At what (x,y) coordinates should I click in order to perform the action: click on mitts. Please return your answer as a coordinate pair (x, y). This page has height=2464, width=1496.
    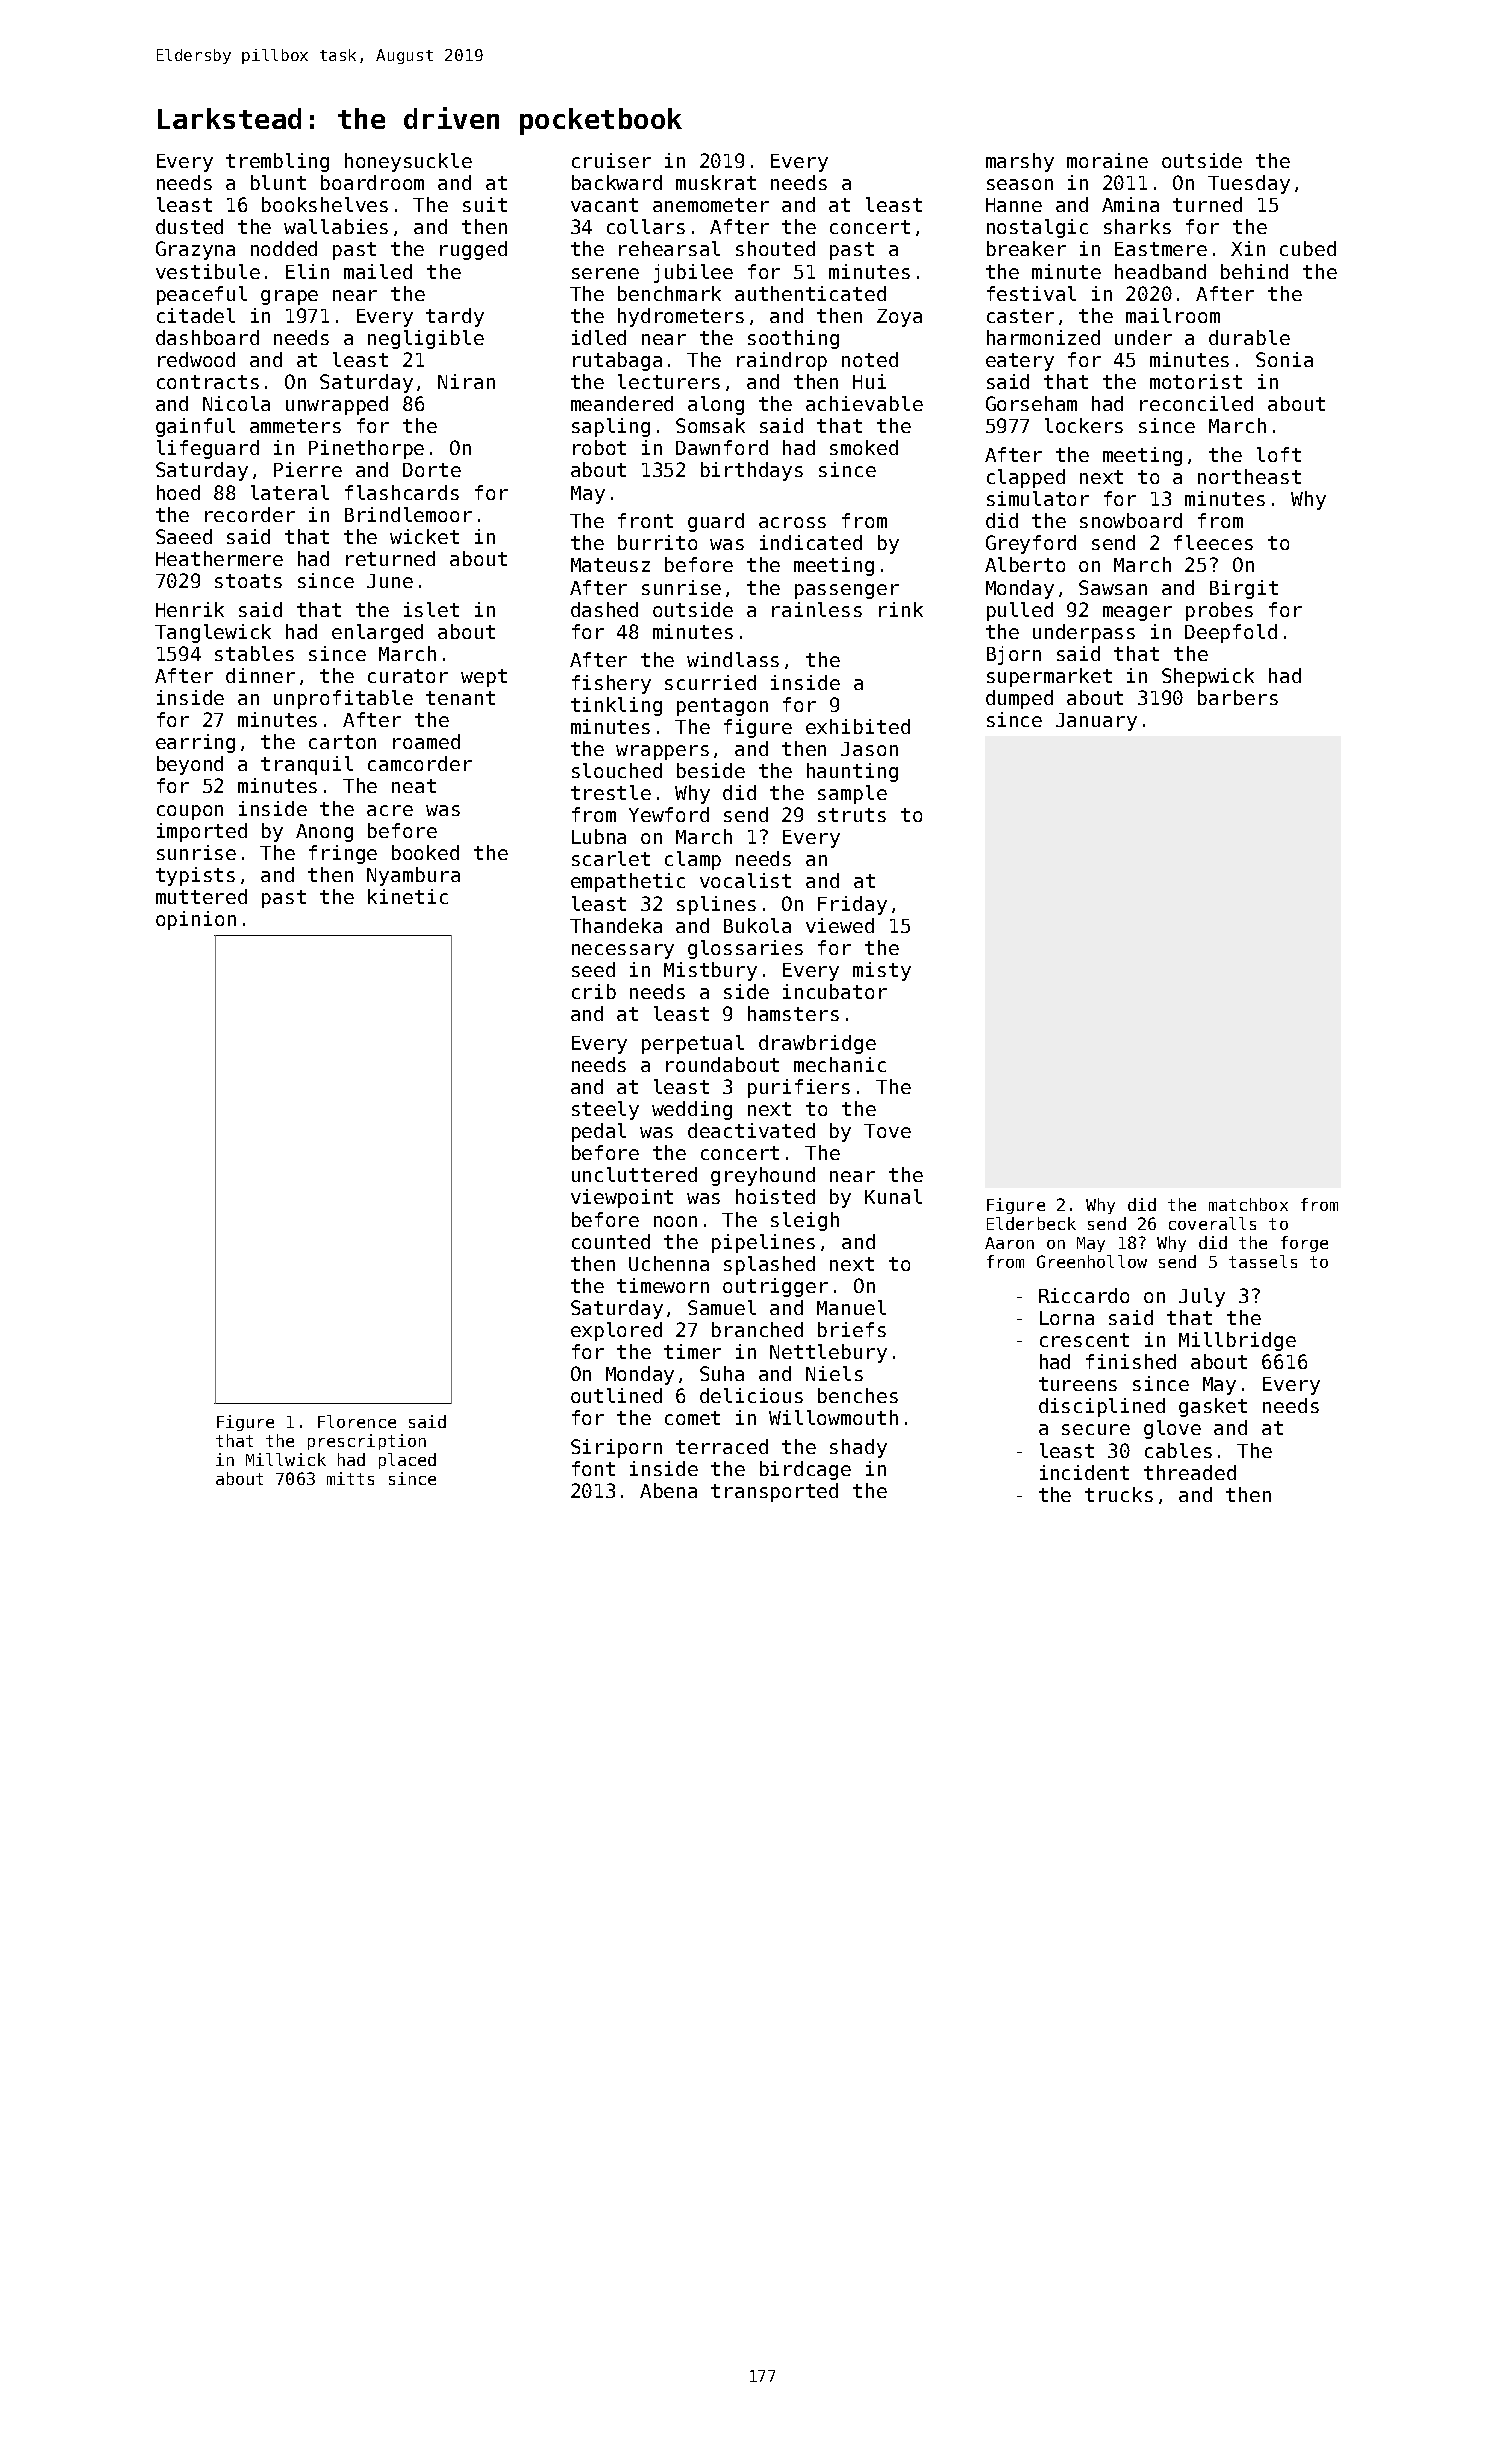
    Looking at the image, I should click on (350, 1478).
